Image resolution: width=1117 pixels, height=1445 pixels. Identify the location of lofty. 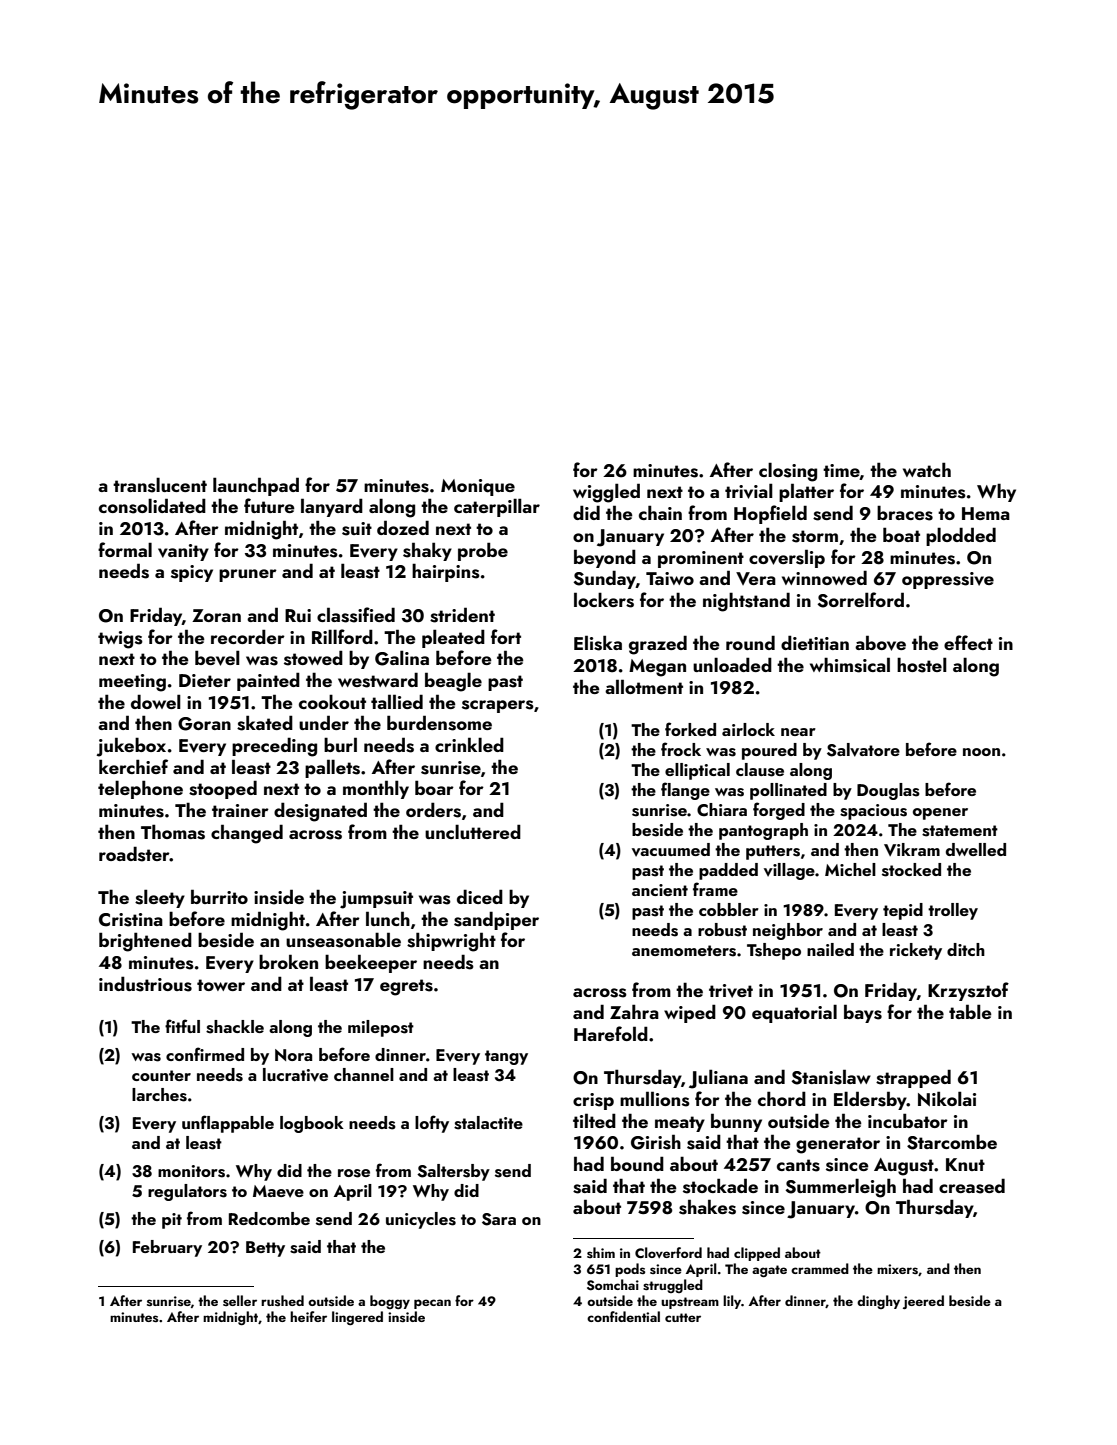
(432, 1124).
